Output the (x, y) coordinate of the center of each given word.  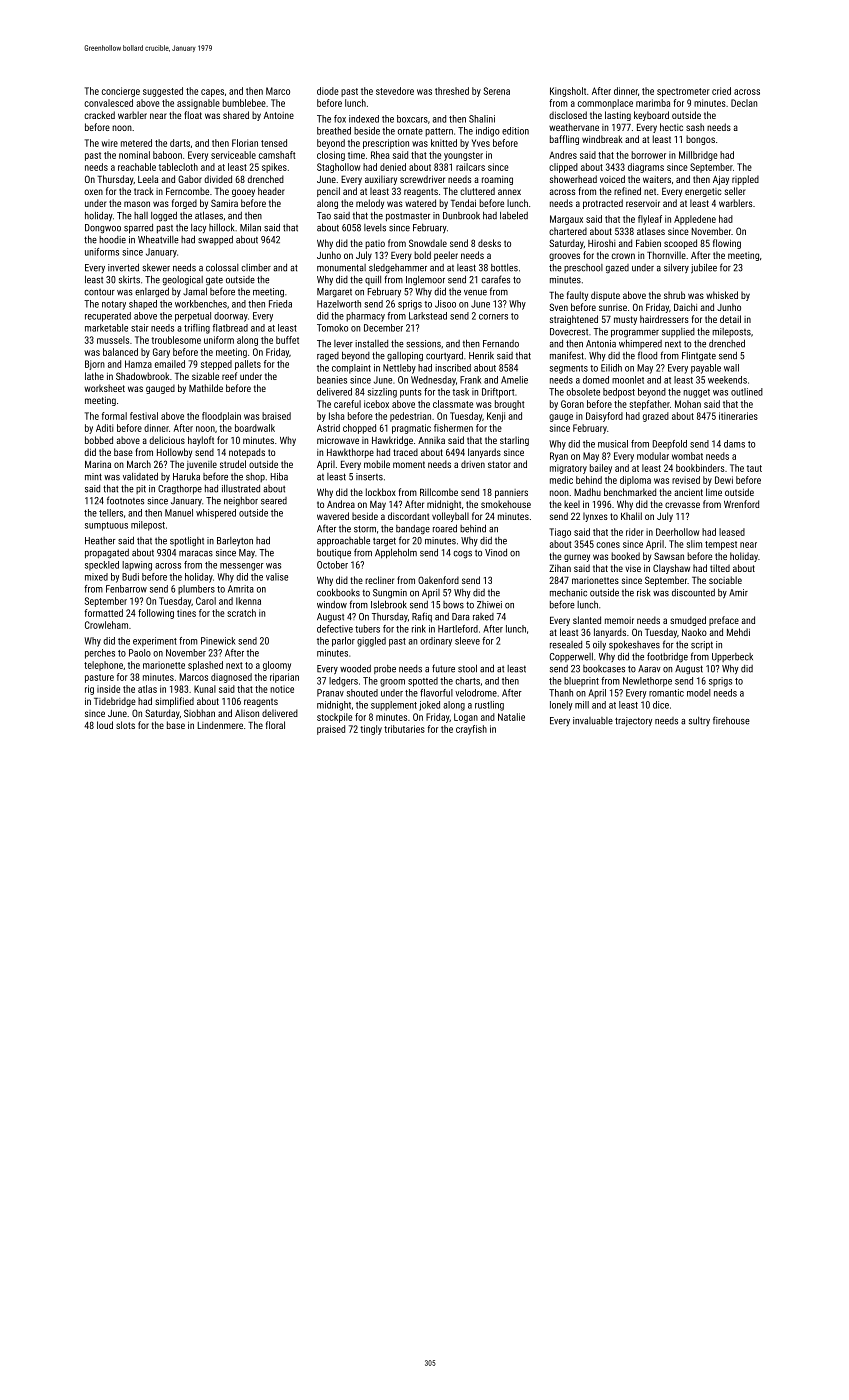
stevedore (395, 91)
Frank (470, 380)
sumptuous (106, 526)
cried (721, 91)
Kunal (205, 689)
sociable (725, 580)
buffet (287, 340)
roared (445, 528)
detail (730, 319)
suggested (163, 92)
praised (331, 730)
